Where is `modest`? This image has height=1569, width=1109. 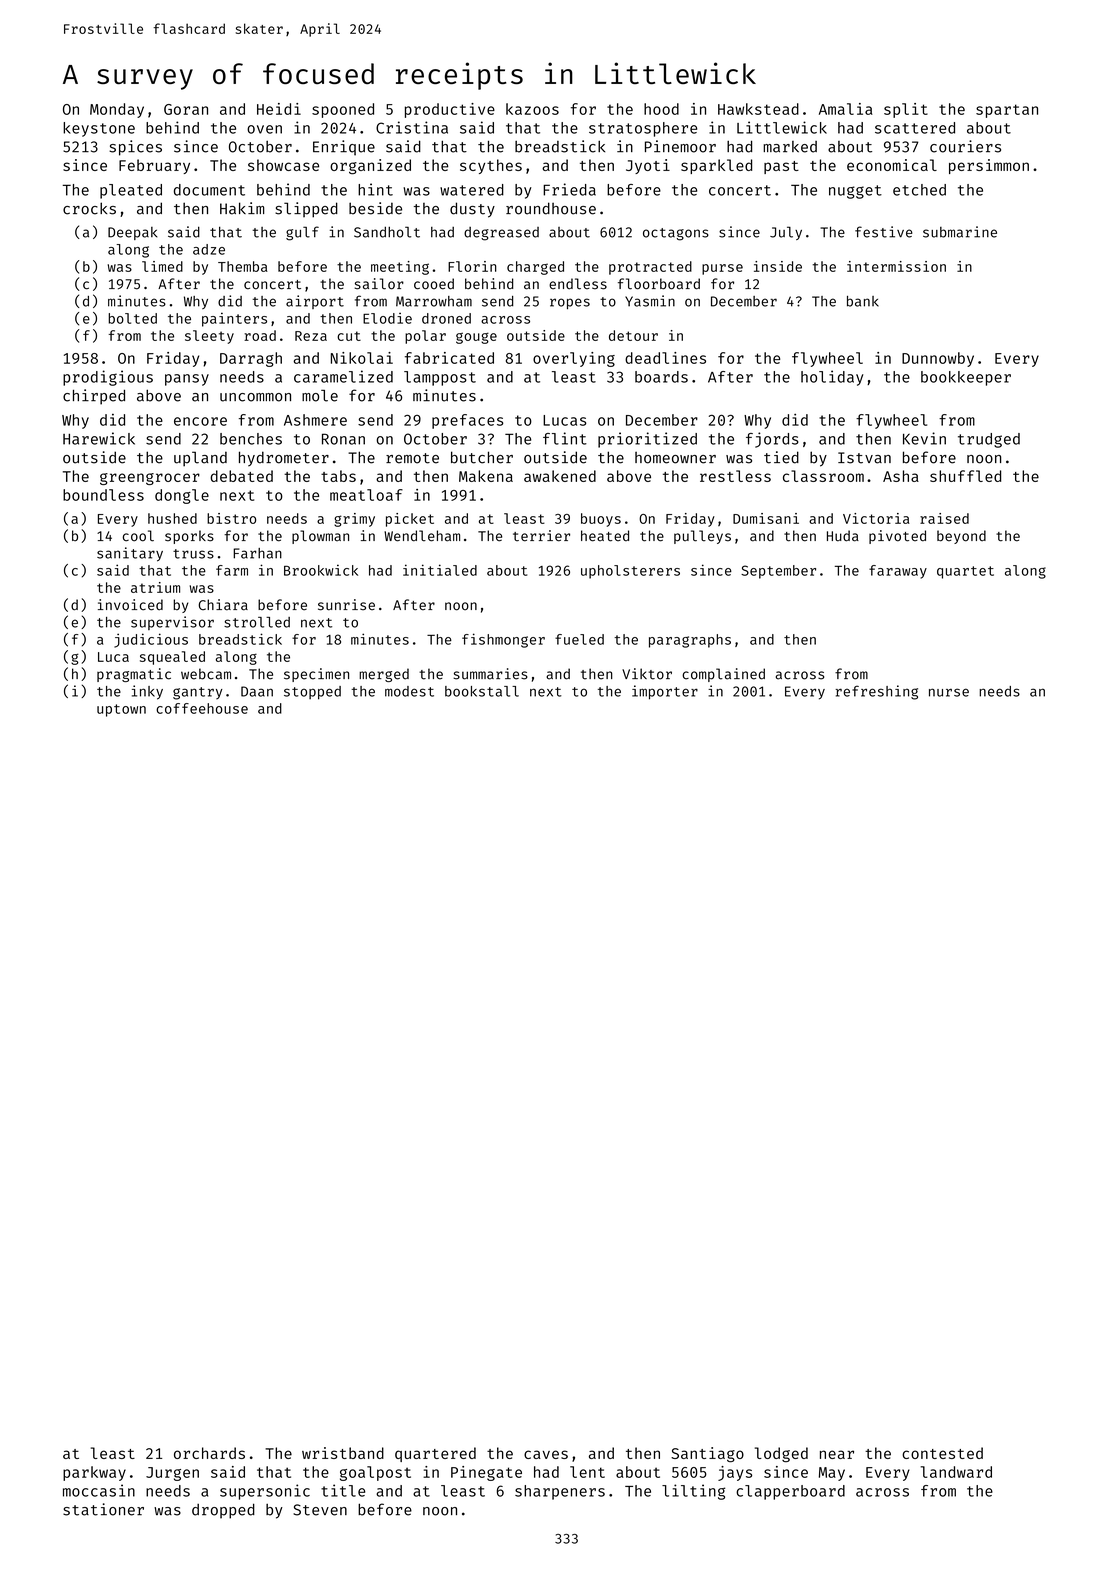
modest is located at coordinates (409, 691).
